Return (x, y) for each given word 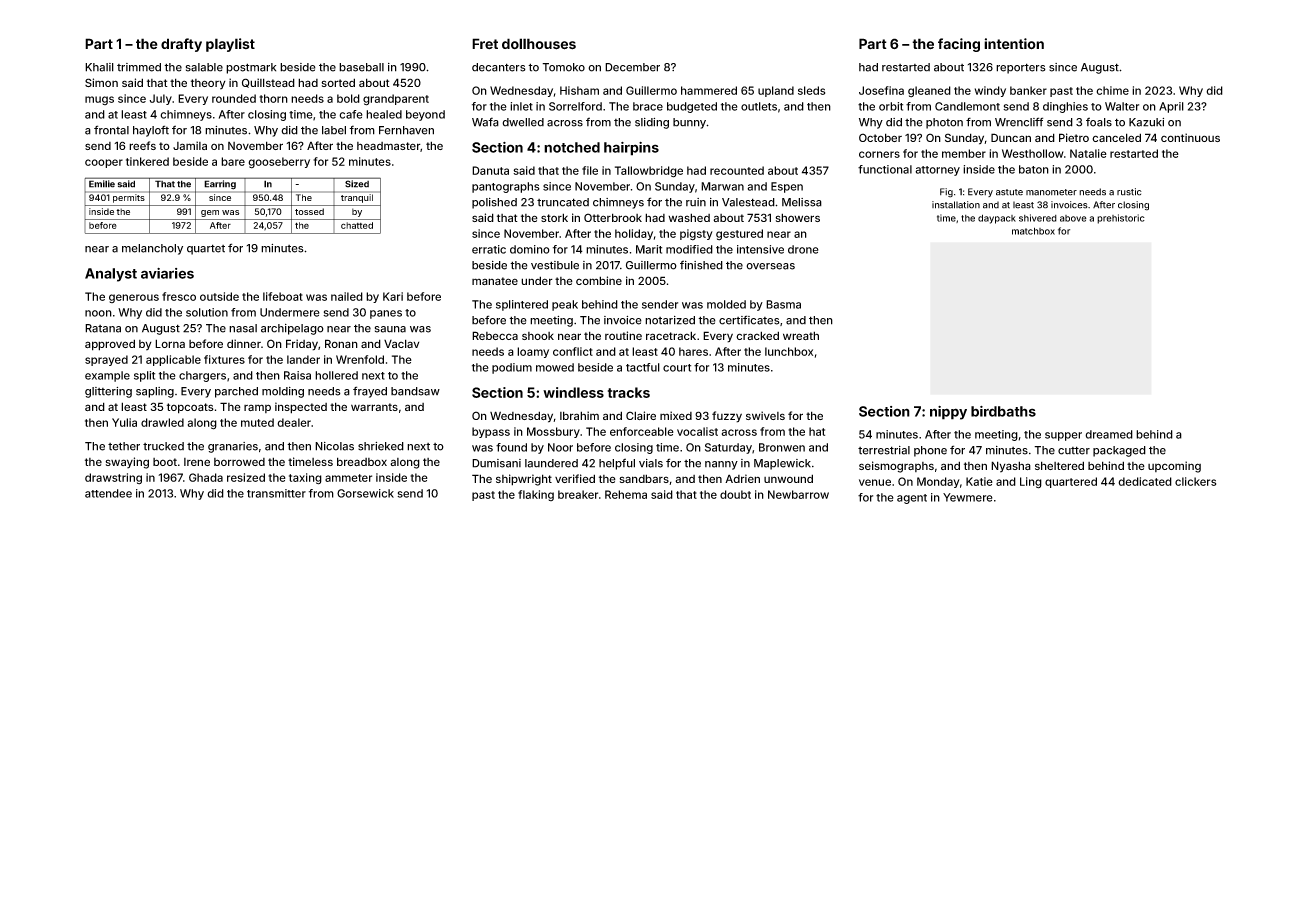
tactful (643, 367)
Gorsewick (365, 493)
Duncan (1011, 137)
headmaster (389, 147)
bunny (689, 123)
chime (1112, 90)
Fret (485, 43)
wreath (801, 335)
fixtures (224, 359)
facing (959, 45)
